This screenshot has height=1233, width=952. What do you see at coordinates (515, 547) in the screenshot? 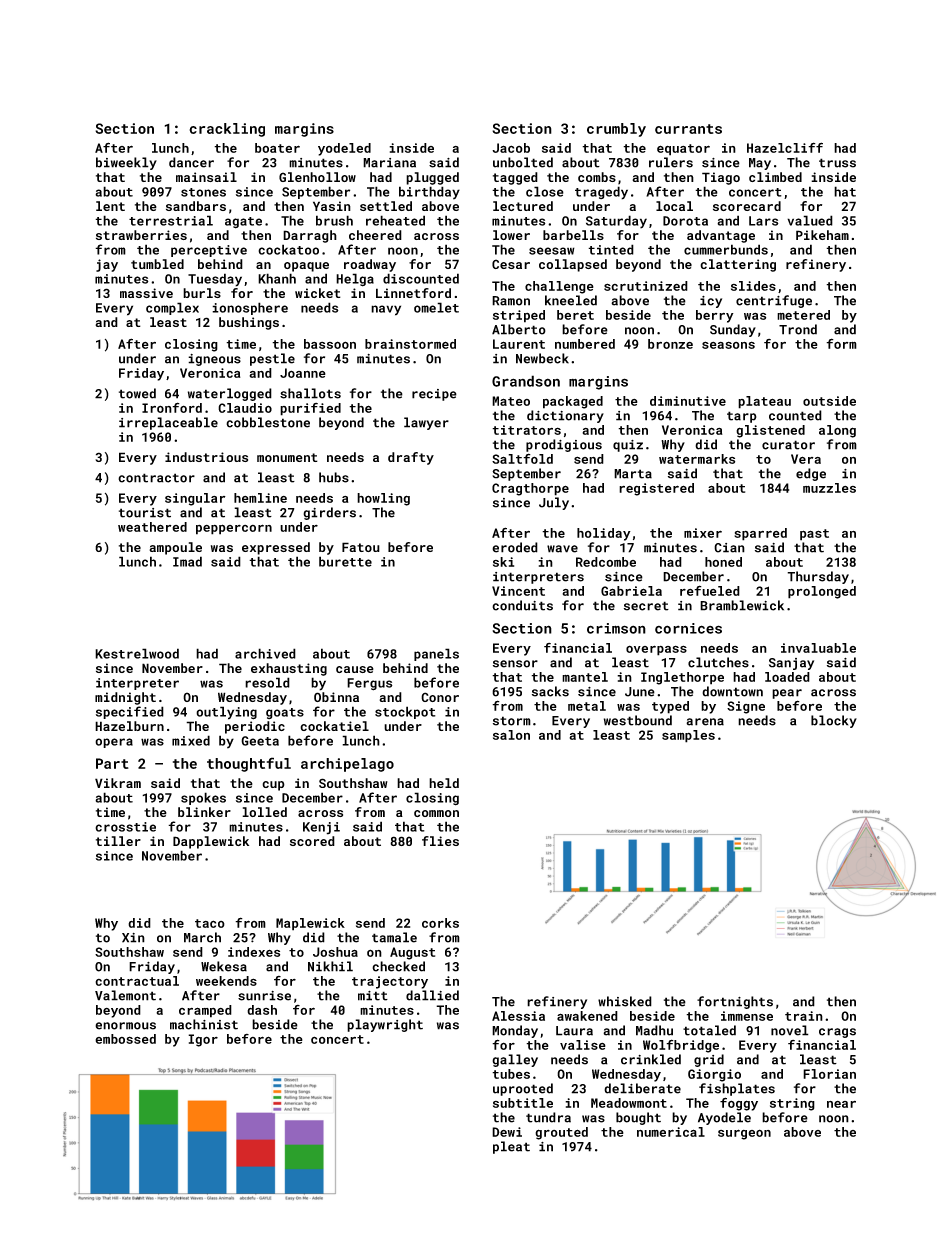
I see `eroded` at bounding box center [515, 547].
